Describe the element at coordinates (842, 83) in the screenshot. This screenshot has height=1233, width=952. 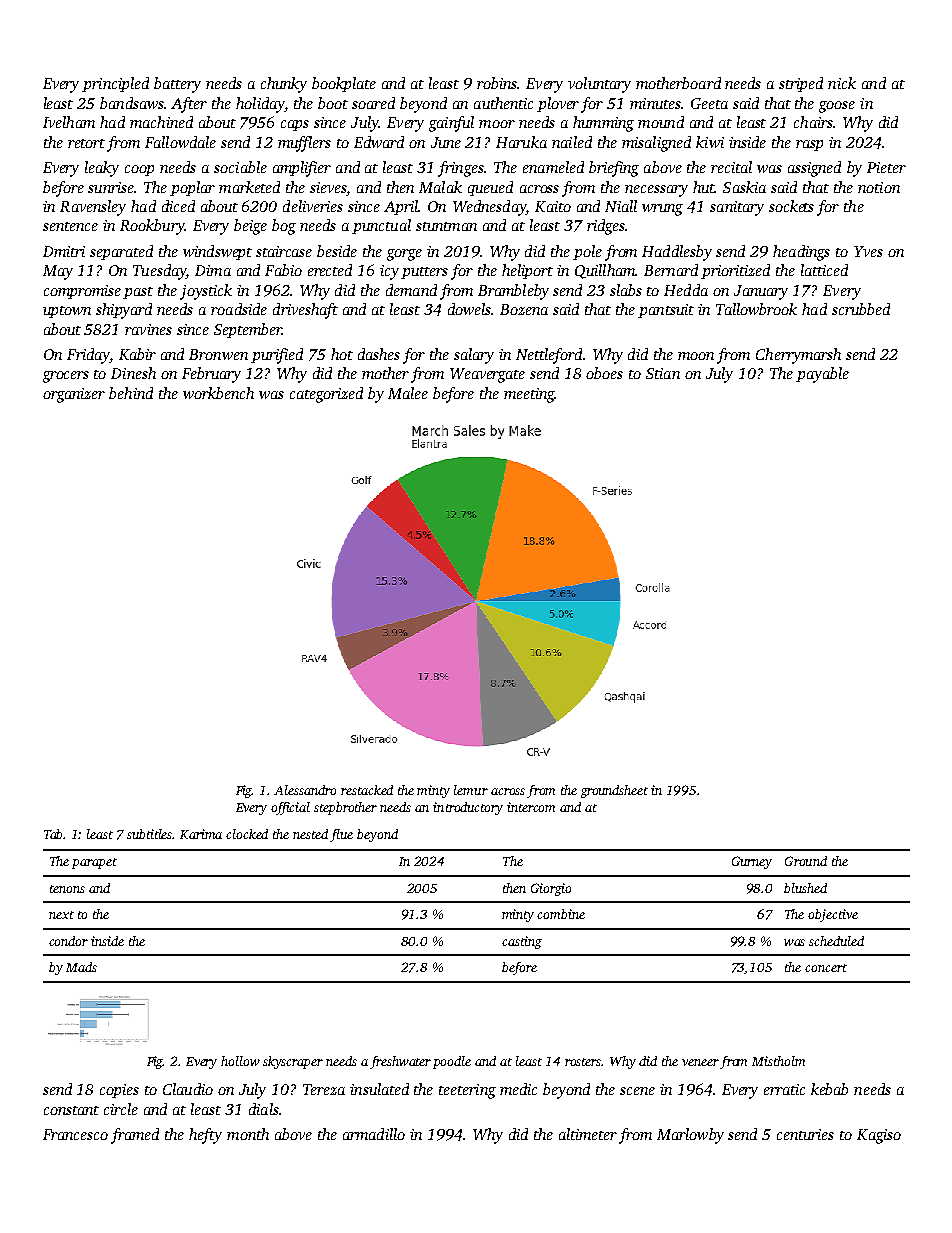
I see `nick` at that location.
